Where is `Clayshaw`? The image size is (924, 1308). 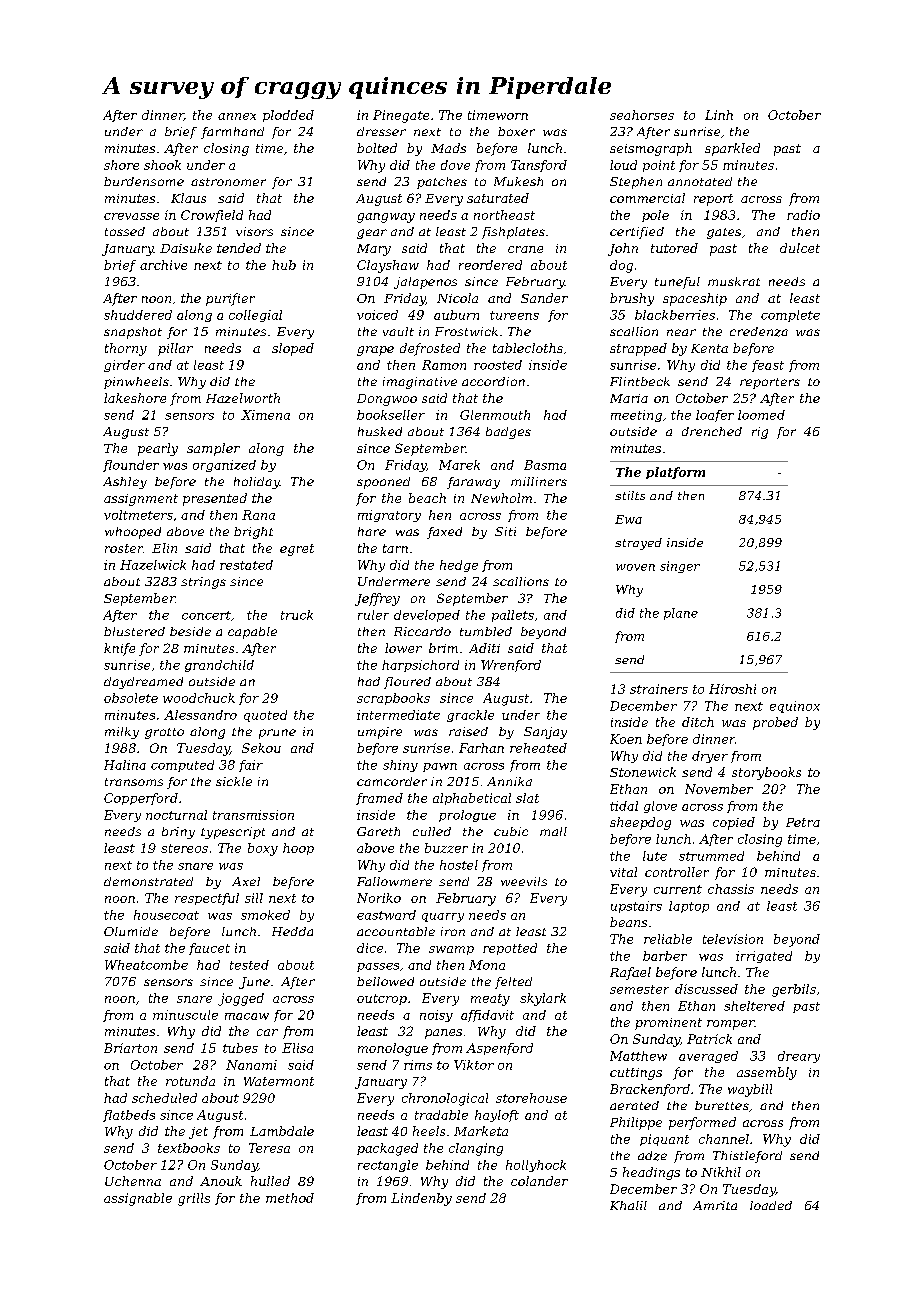 Clayshaw is located at coordinates (388, 266).
